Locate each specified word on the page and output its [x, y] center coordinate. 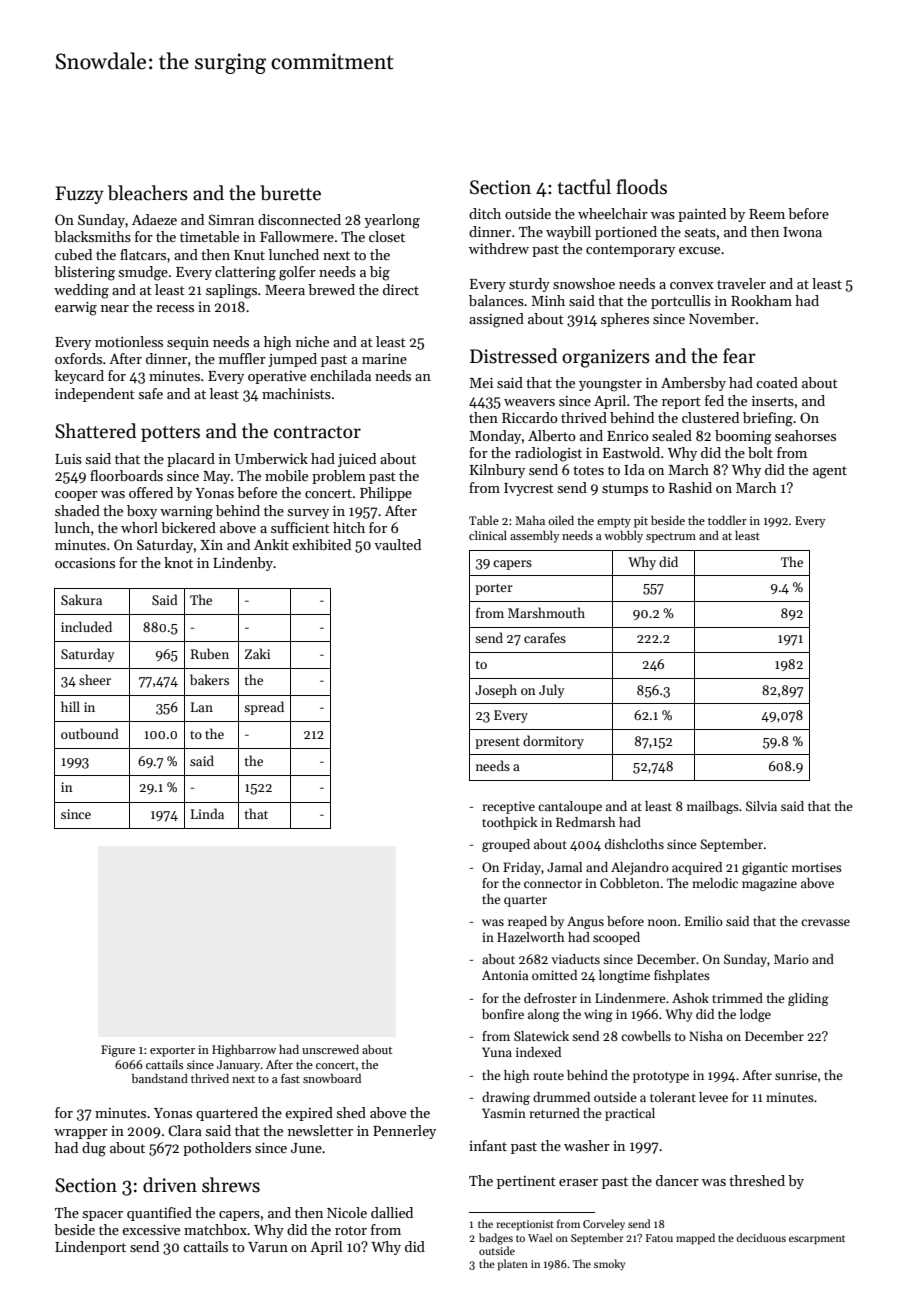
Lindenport [90, 1248]
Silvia [761, 806]
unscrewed [330, 1049]
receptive [508, 807]
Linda [207, 813]
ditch [485, 213]
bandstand [160, 1078]
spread [264, 708]
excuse [699, 250]
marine [384, 359]
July [552, 691]
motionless [129, 341]
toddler [727, 520]
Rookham [761, 300]
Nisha [706, 1036]
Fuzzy [79, 195]
